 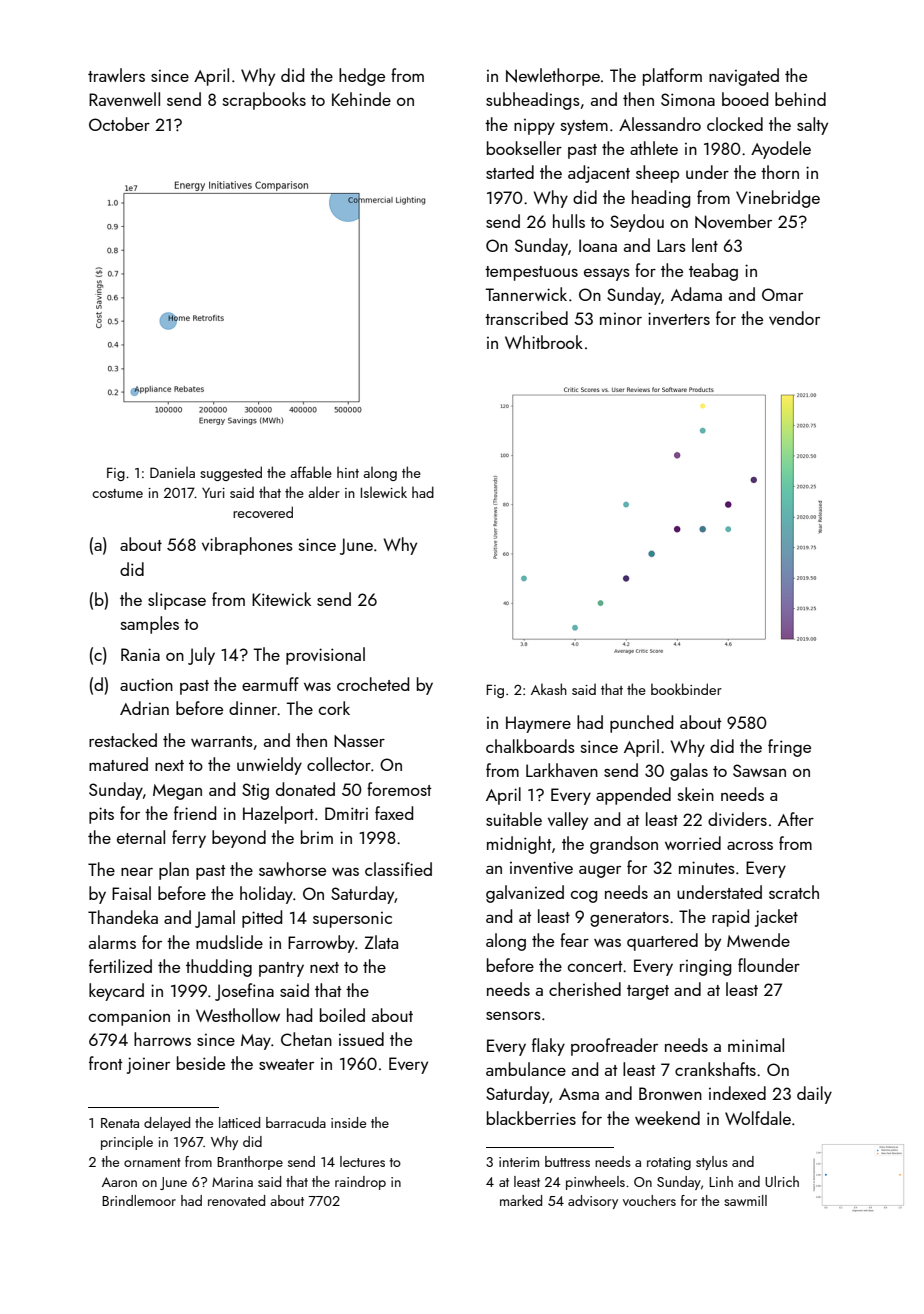 What do you see at coordinates (796, 819) in the screenshot?
I see `After` at bounding box center [796, 819].
